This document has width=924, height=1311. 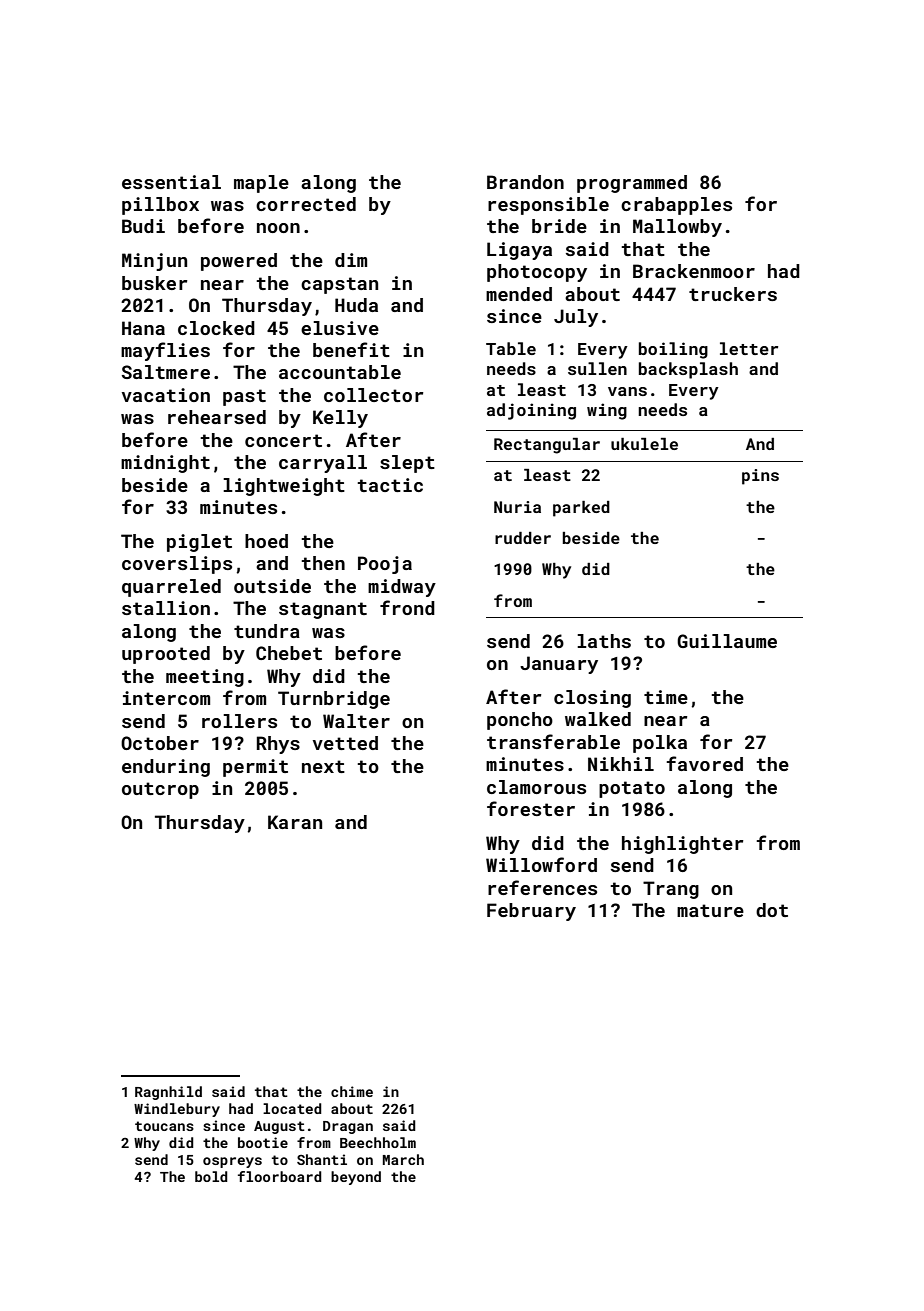 I want to click on bold, so click(x=211, y=1176).
